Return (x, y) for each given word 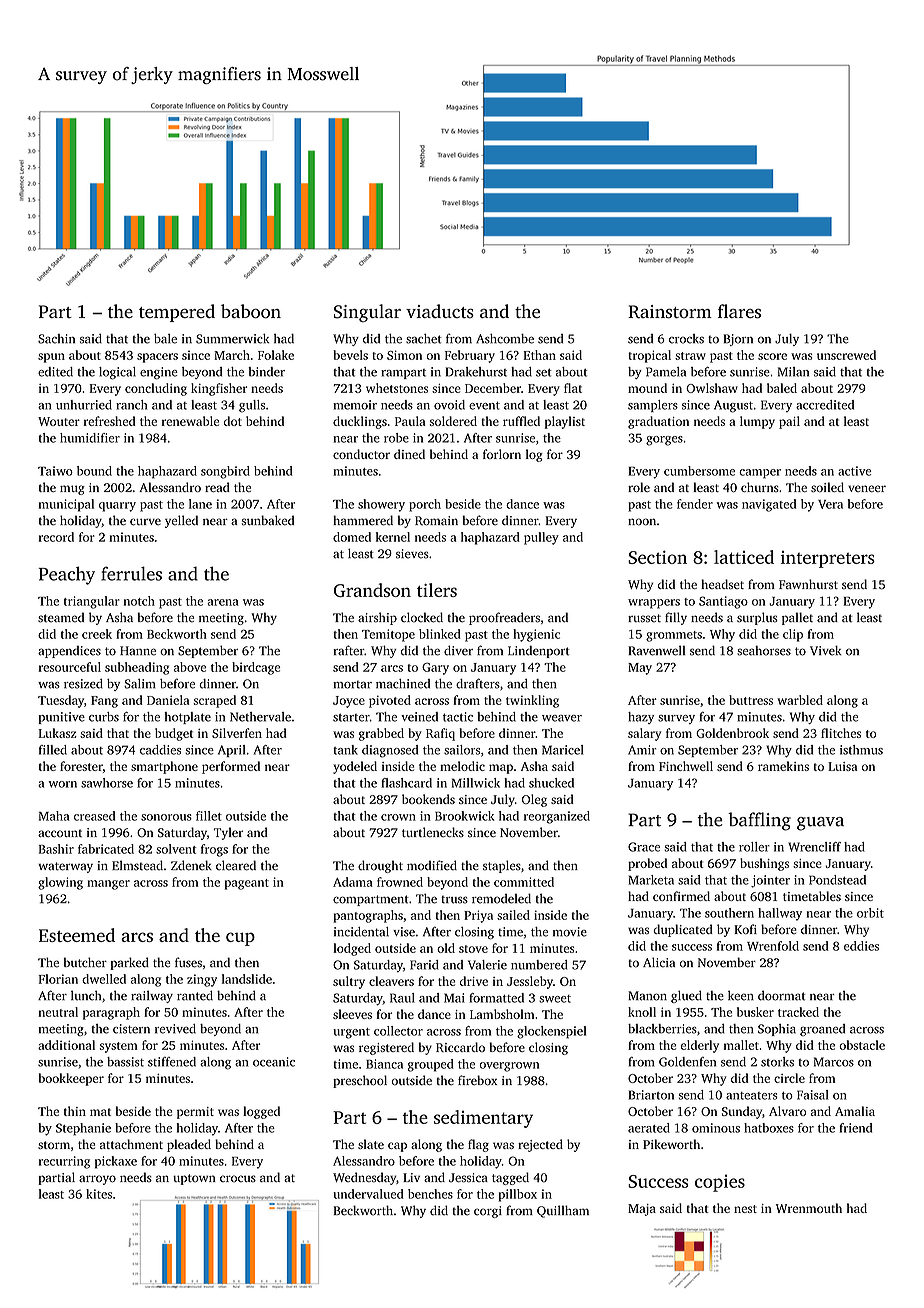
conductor (361, 454)
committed (524, 882)
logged (261, 1112)
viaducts (440, 311)
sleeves (352, 1014)
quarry (117, 507)
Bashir (56, 849)
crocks (686, 339)
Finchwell (686, 766)
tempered (177, 313)
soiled (827, 487)
